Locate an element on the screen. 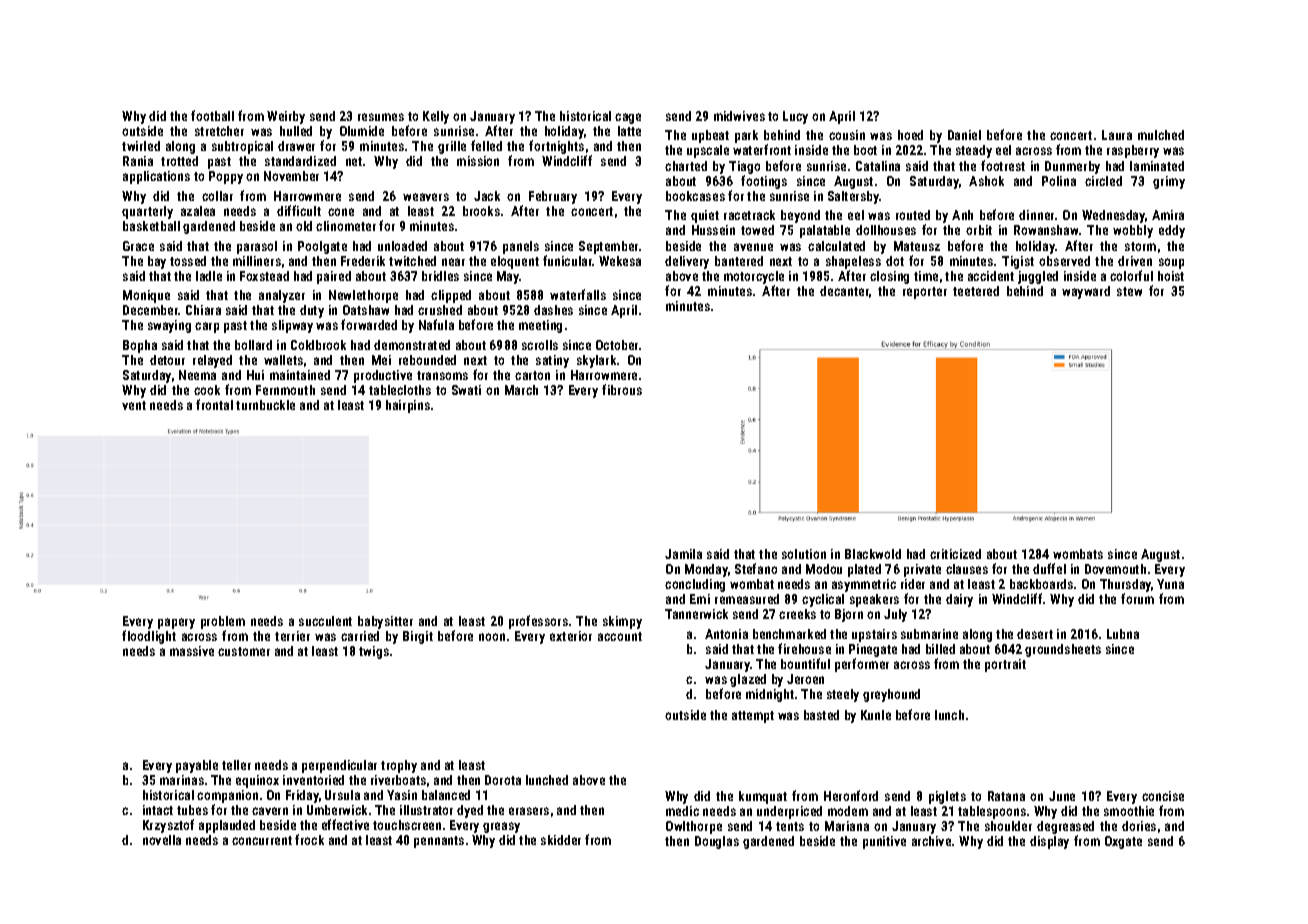  difficult is located at coordinates (299, 210).
